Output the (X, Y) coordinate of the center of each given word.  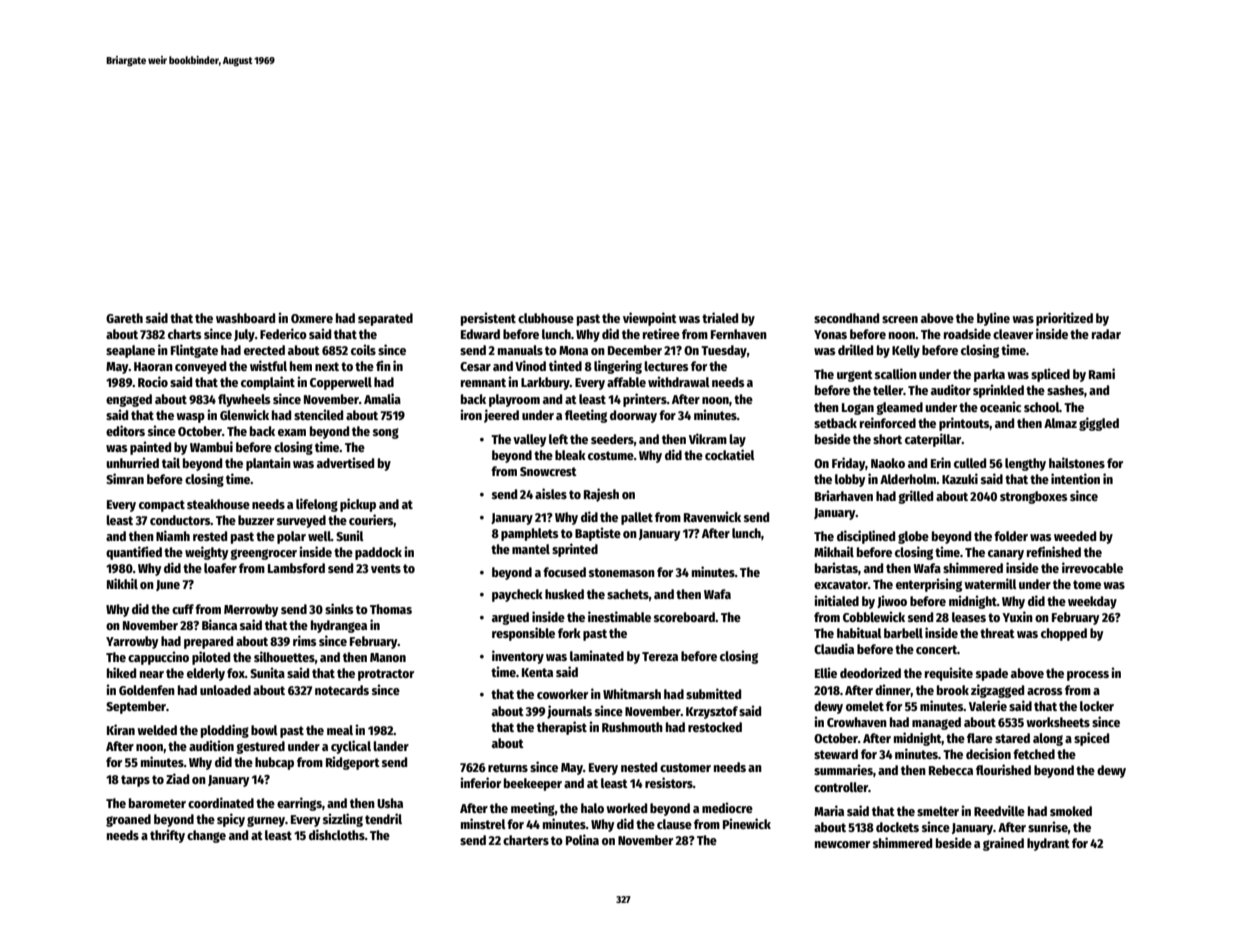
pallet (637, 518)
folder (1011, 536)
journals (569, 712)
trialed (720, 317)
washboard (245, 318)
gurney (266, 821)
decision (988, 753)
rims (304, 640)
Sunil (350, 535)
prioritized (1064, 319)
